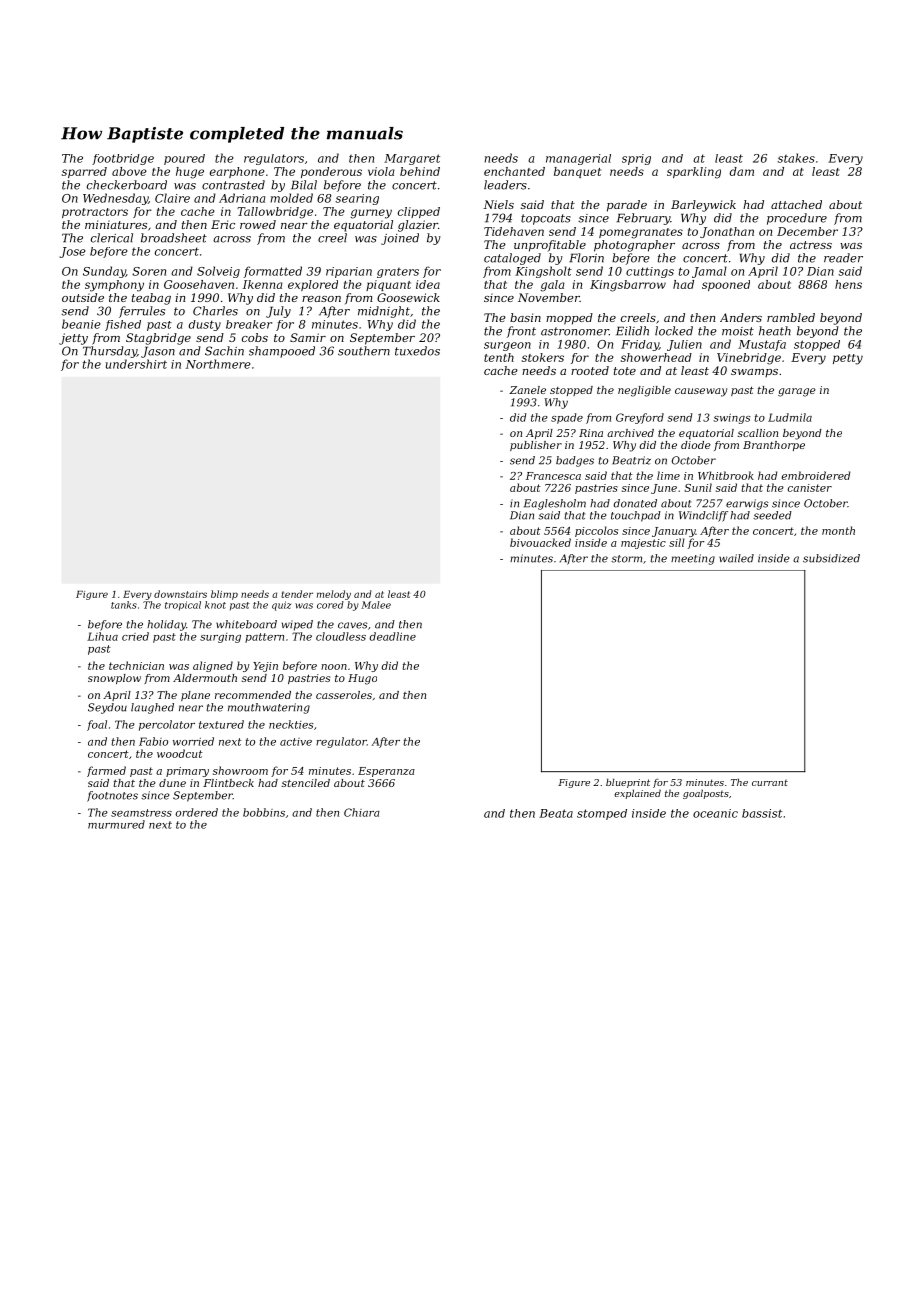 The image size is (924, 1308). What do you see at coordinates (114, 679) in the screenshot?
I see `snowplow` at bounding box center [114, 679].
